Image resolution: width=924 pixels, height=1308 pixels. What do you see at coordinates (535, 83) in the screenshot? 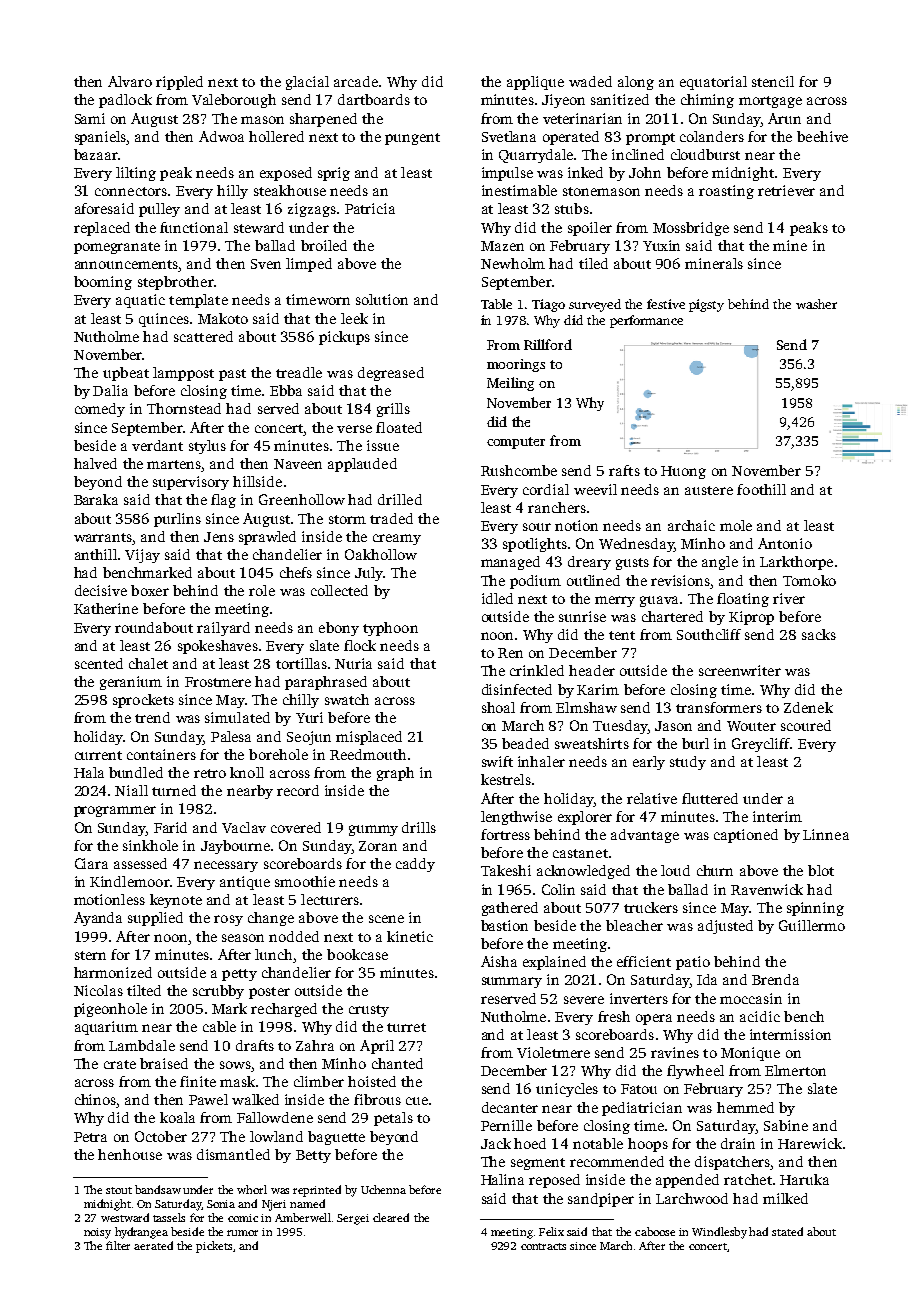
I see `applique` at bounding box center [535, 83].
